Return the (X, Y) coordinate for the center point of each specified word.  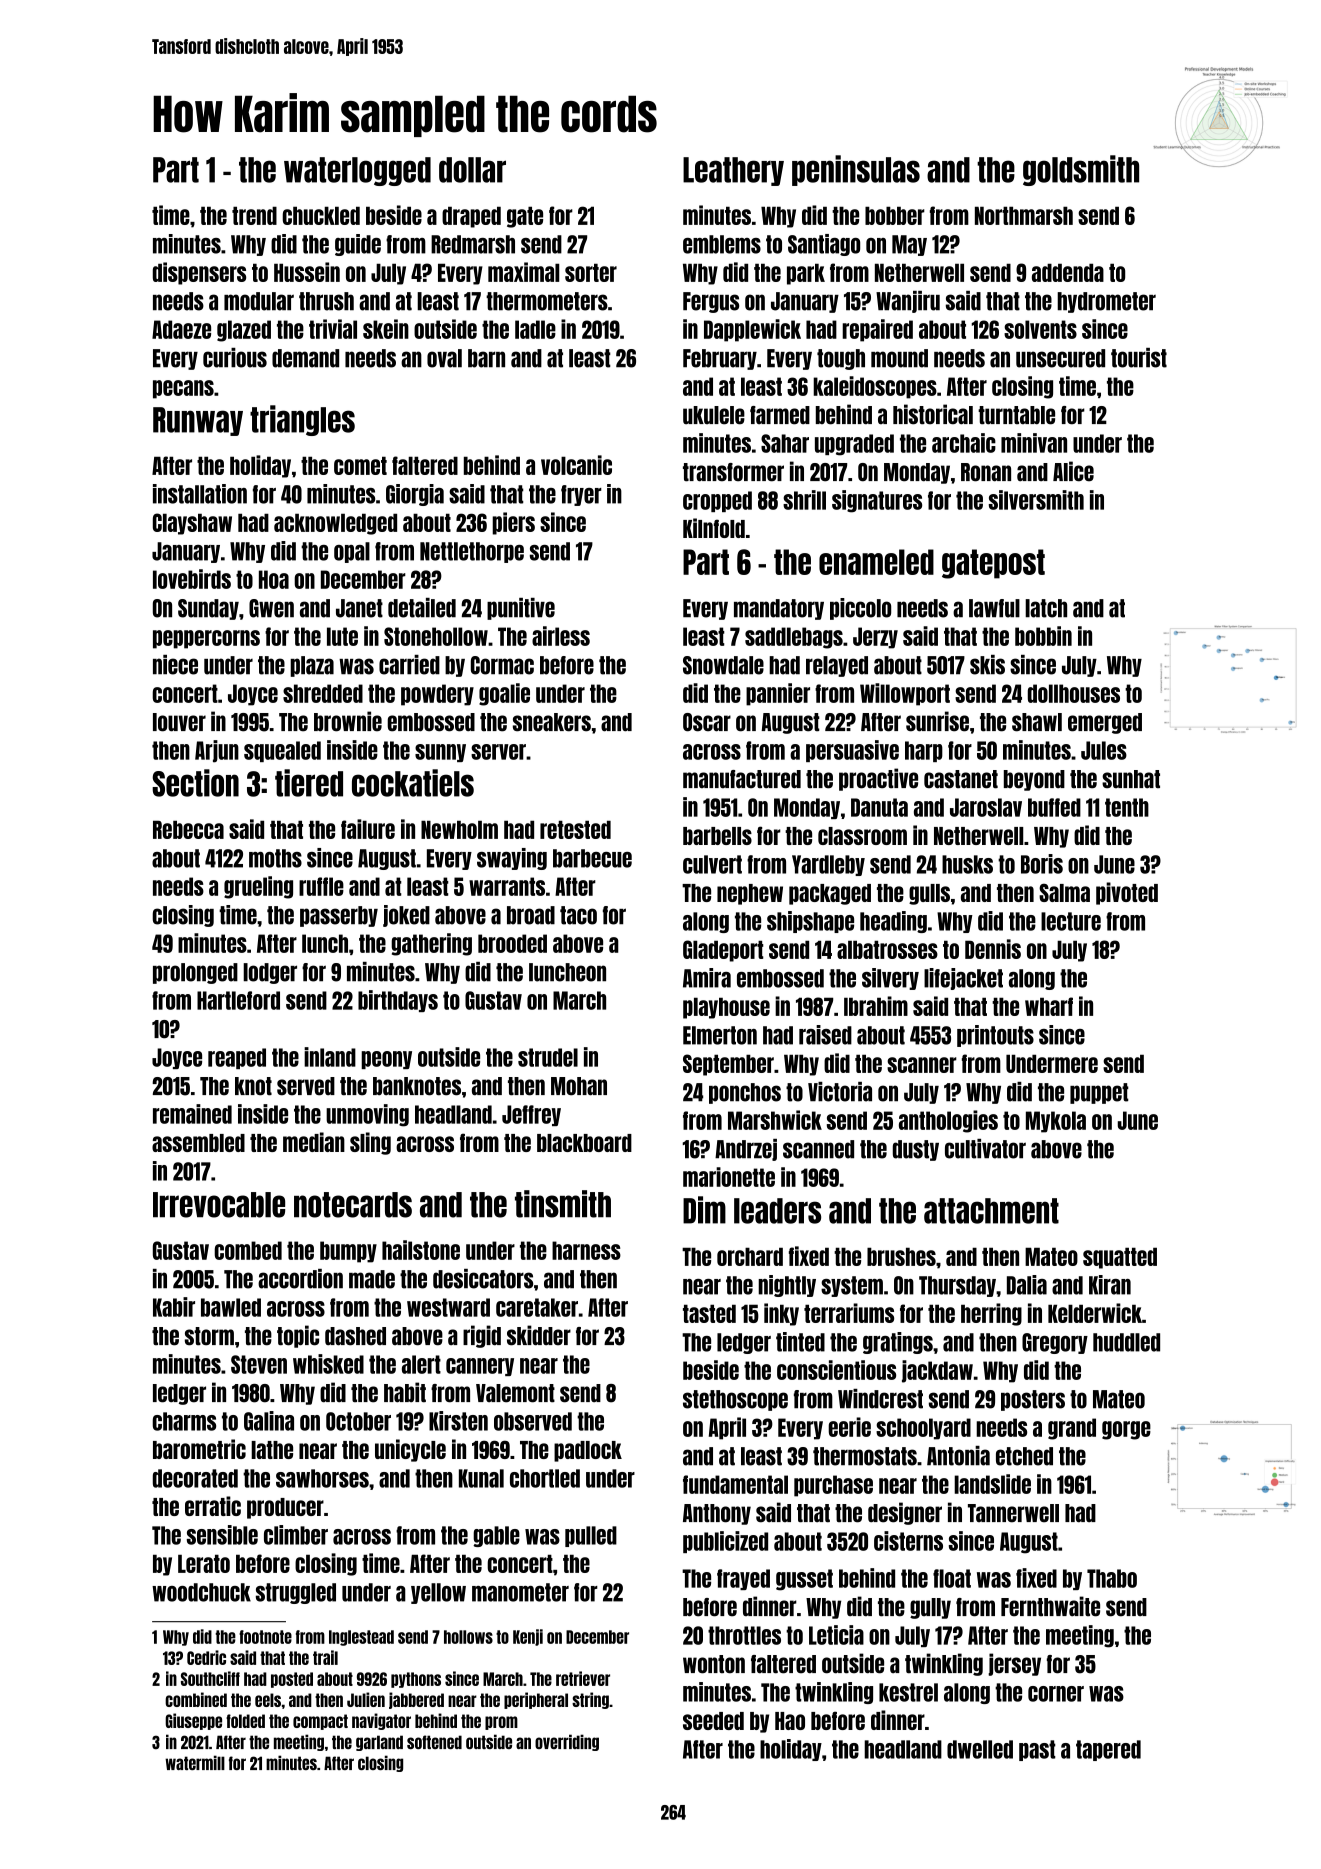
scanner (922, 1065)
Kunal (481, 1478)
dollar (472, 170)
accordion (300, 1279)
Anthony (717, 1514)
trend (254, 215)
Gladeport (723, 951)
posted (292, 1680)
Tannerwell (1013, 1513)
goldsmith (1081, 170)
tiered (309, 783)
